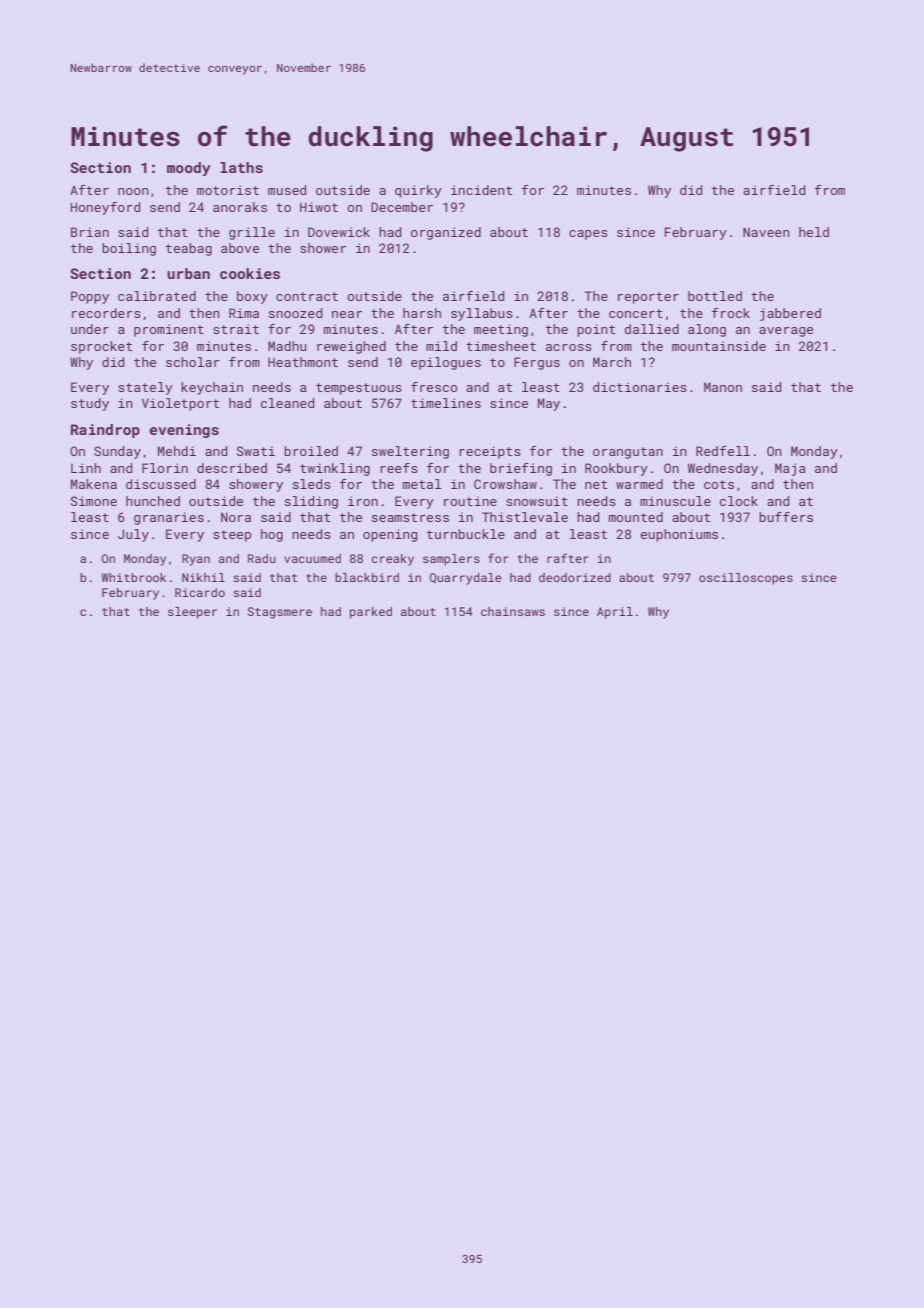 This page has height=1308, width=924. Describe the element at coordinates (133, 191) in the page. I see `noon` at that location.
